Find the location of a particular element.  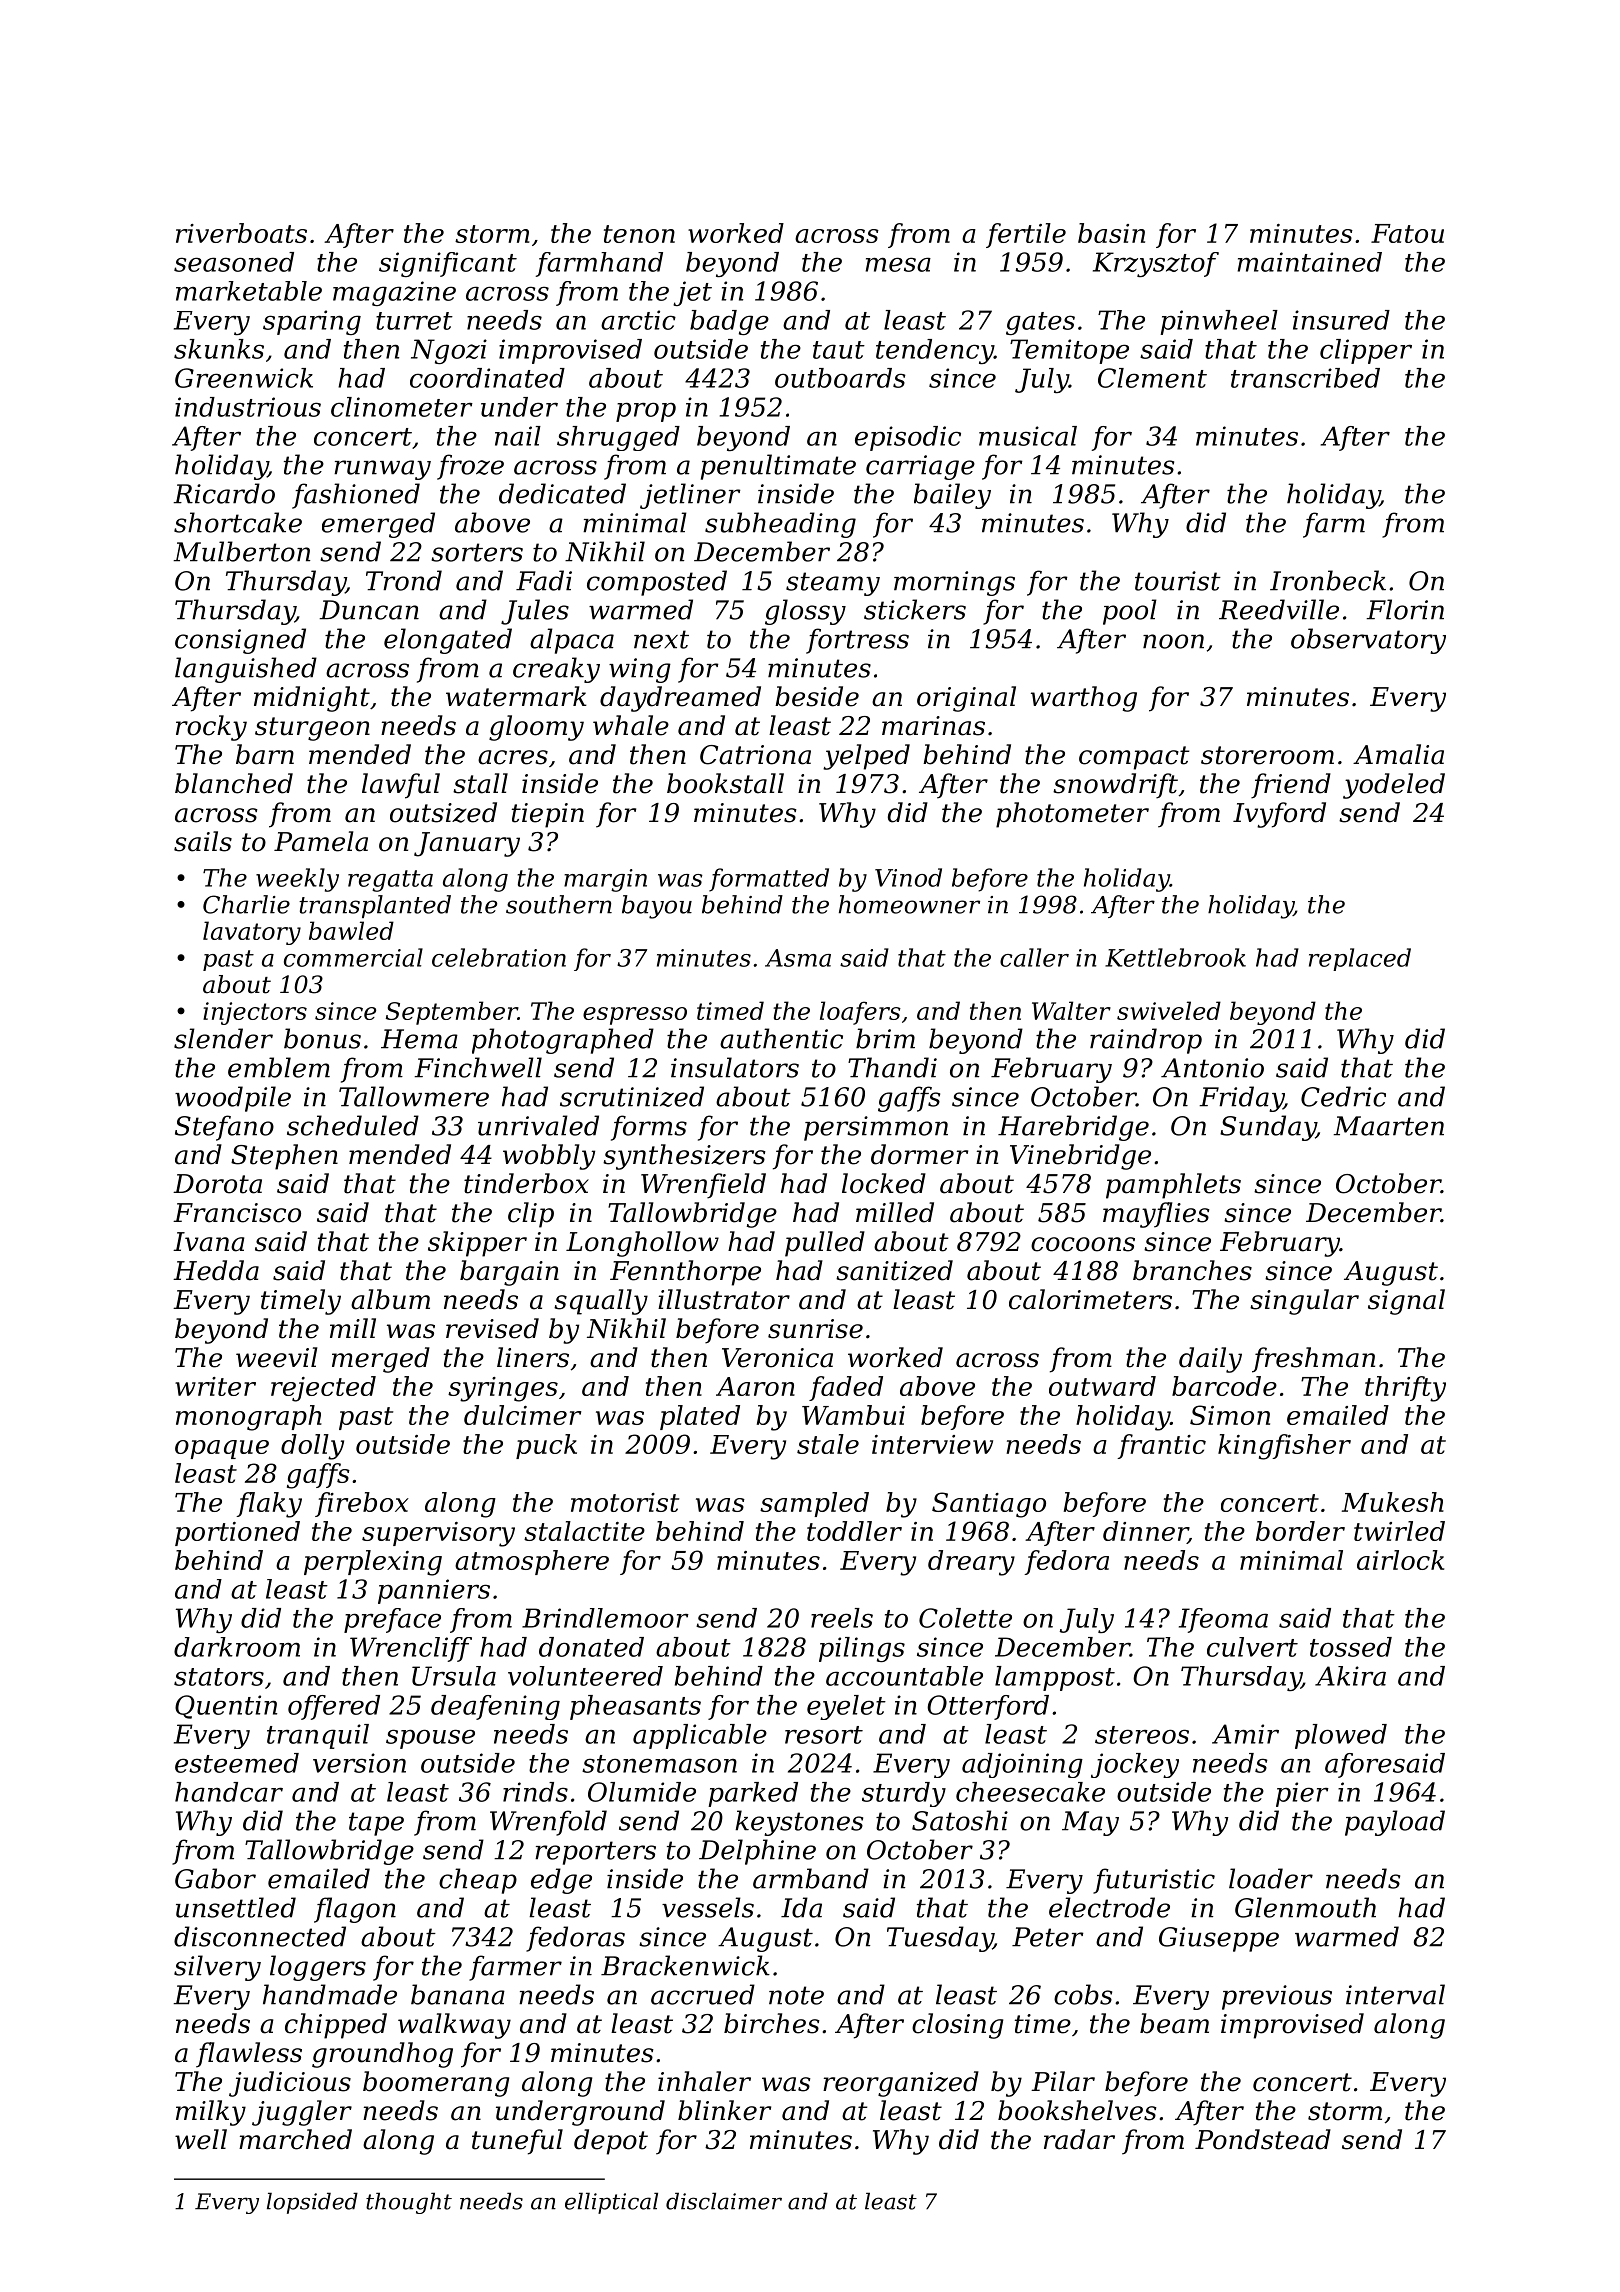

Gabor is located at coordinates (215, 1878).
